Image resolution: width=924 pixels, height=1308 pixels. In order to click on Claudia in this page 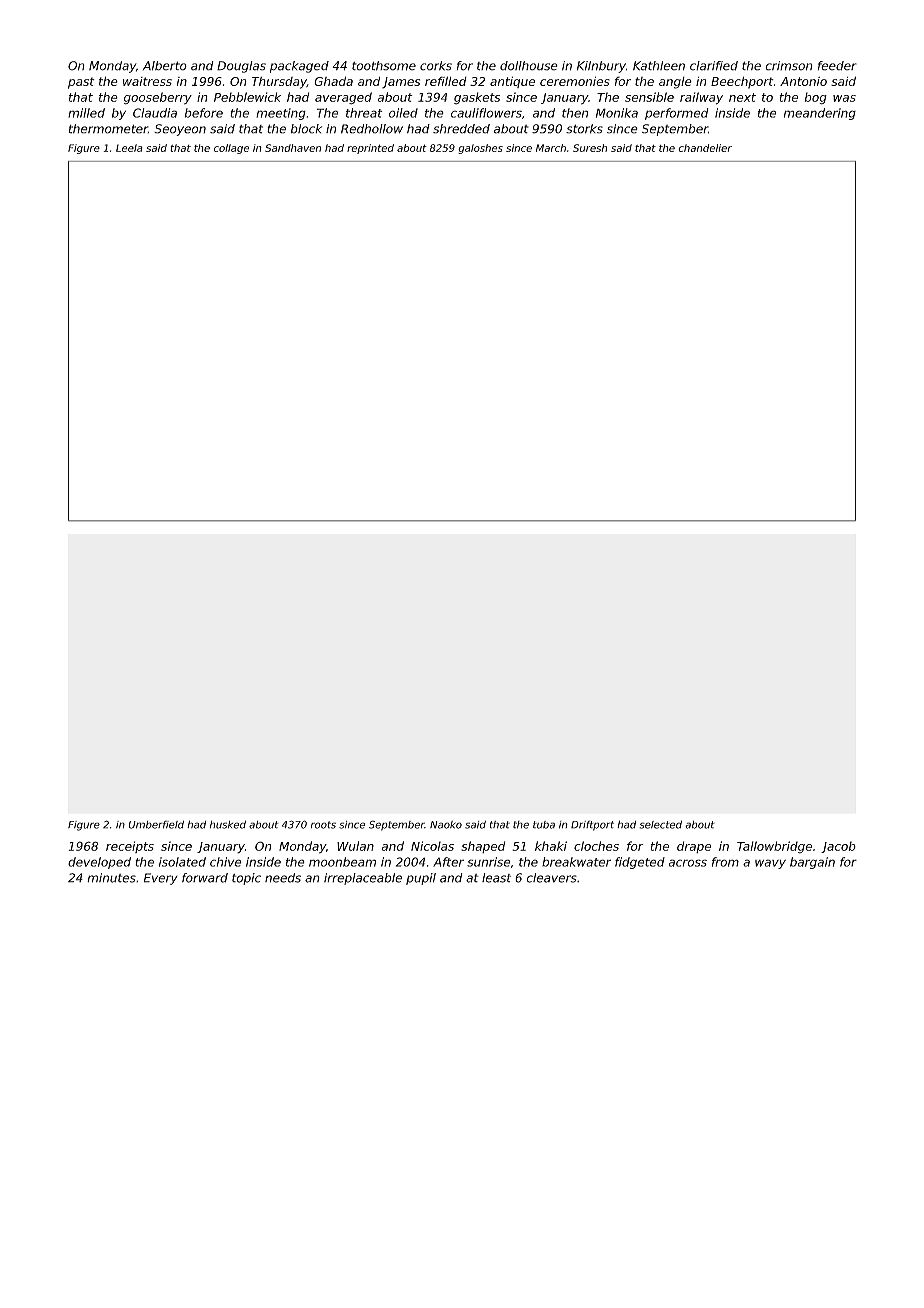, I will do `click(155, 113)`.
